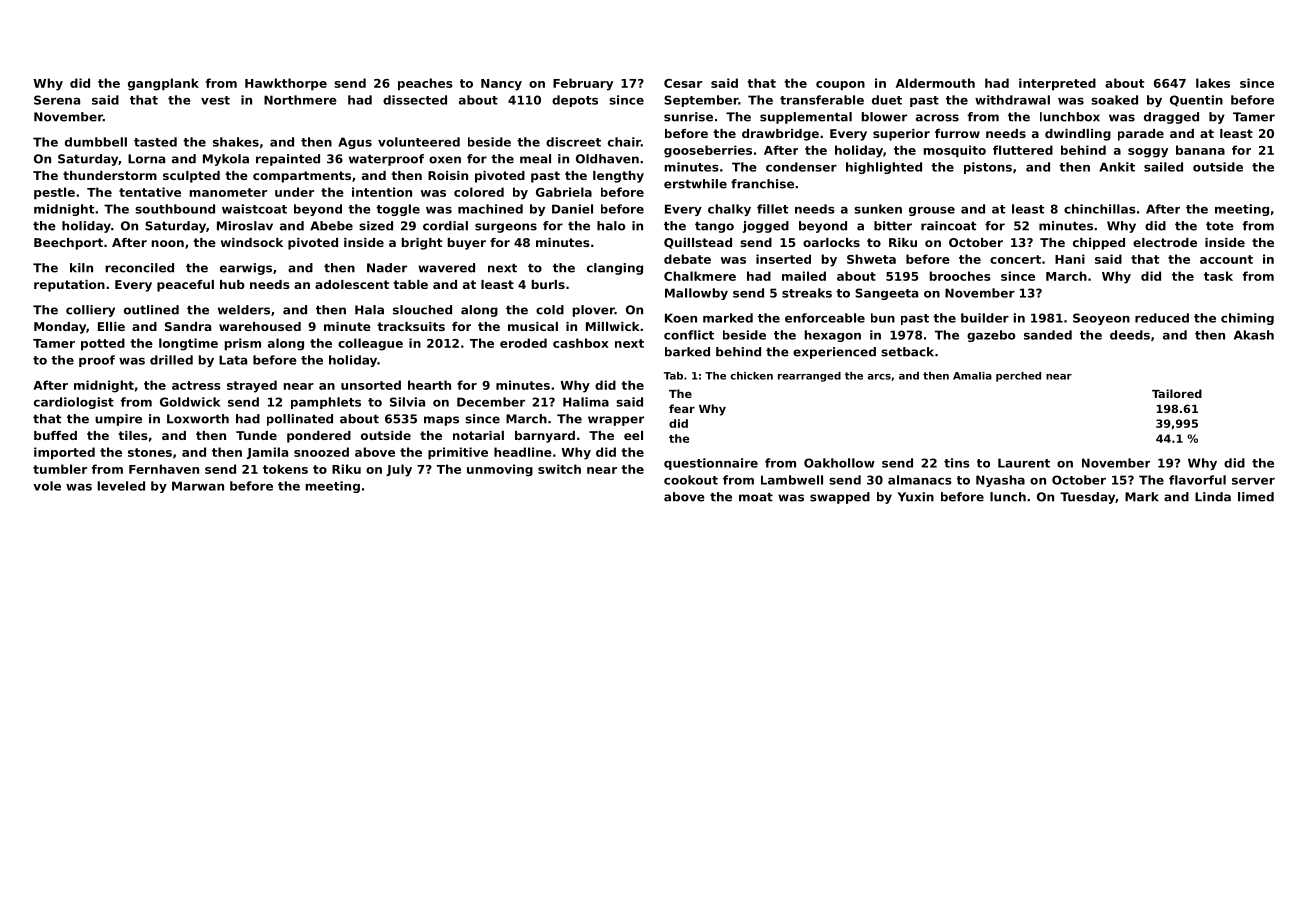  What do you see at coordinates (163, 84) in the screenshot?
I see `gangplank` at bounding box center [163, 84].
